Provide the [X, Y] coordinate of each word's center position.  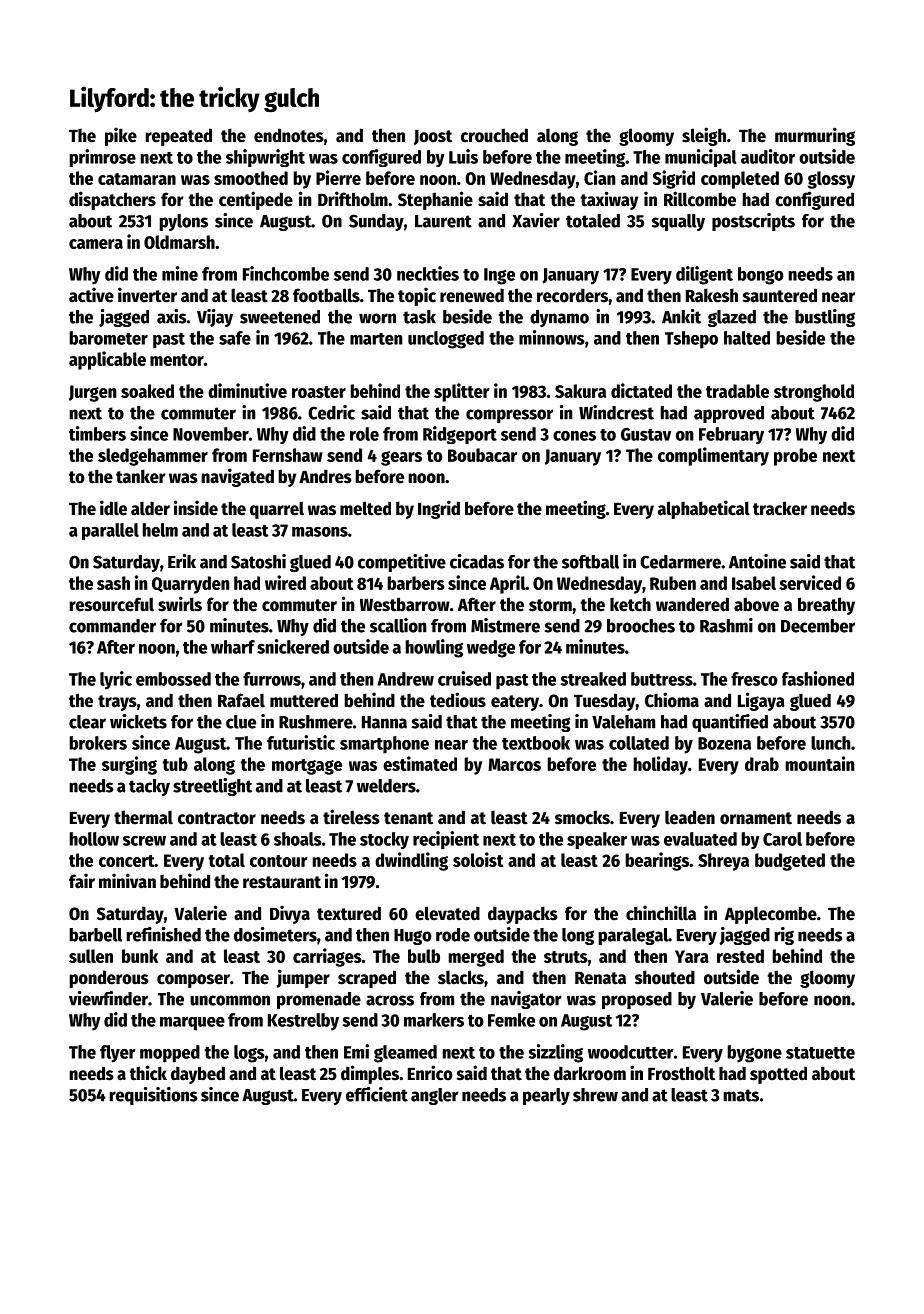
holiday [660, 765]
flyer [118, 1054]
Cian [600, 177]
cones [574, 436]
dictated [641, 390]
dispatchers [112, 200]
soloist [478, 859]
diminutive [247, 390]
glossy [831, 180]
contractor [217, 818]
